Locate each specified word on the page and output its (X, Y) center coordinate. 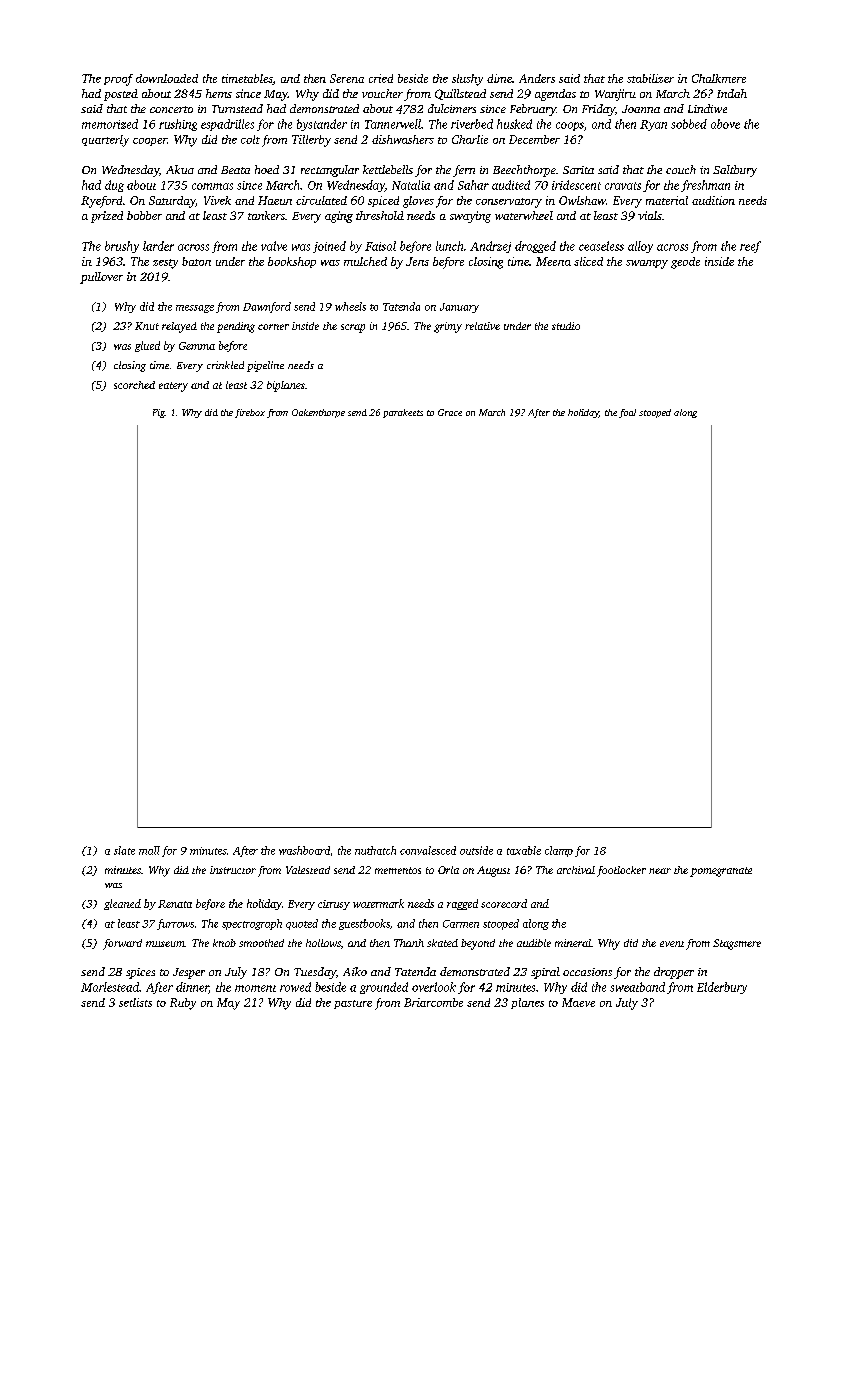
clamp (559, 851)
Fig (159, 413)
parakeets (403, 413)
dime (499, 78)
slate (124, 850)
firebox (250, 413)
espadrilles (227, 125)
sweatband (637, 987)
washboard (304, 850)
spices (140, 973)
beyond (478, 944)
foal (627, 413)
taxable (524, 850)
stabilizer (650, 78)
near (660, 871)
